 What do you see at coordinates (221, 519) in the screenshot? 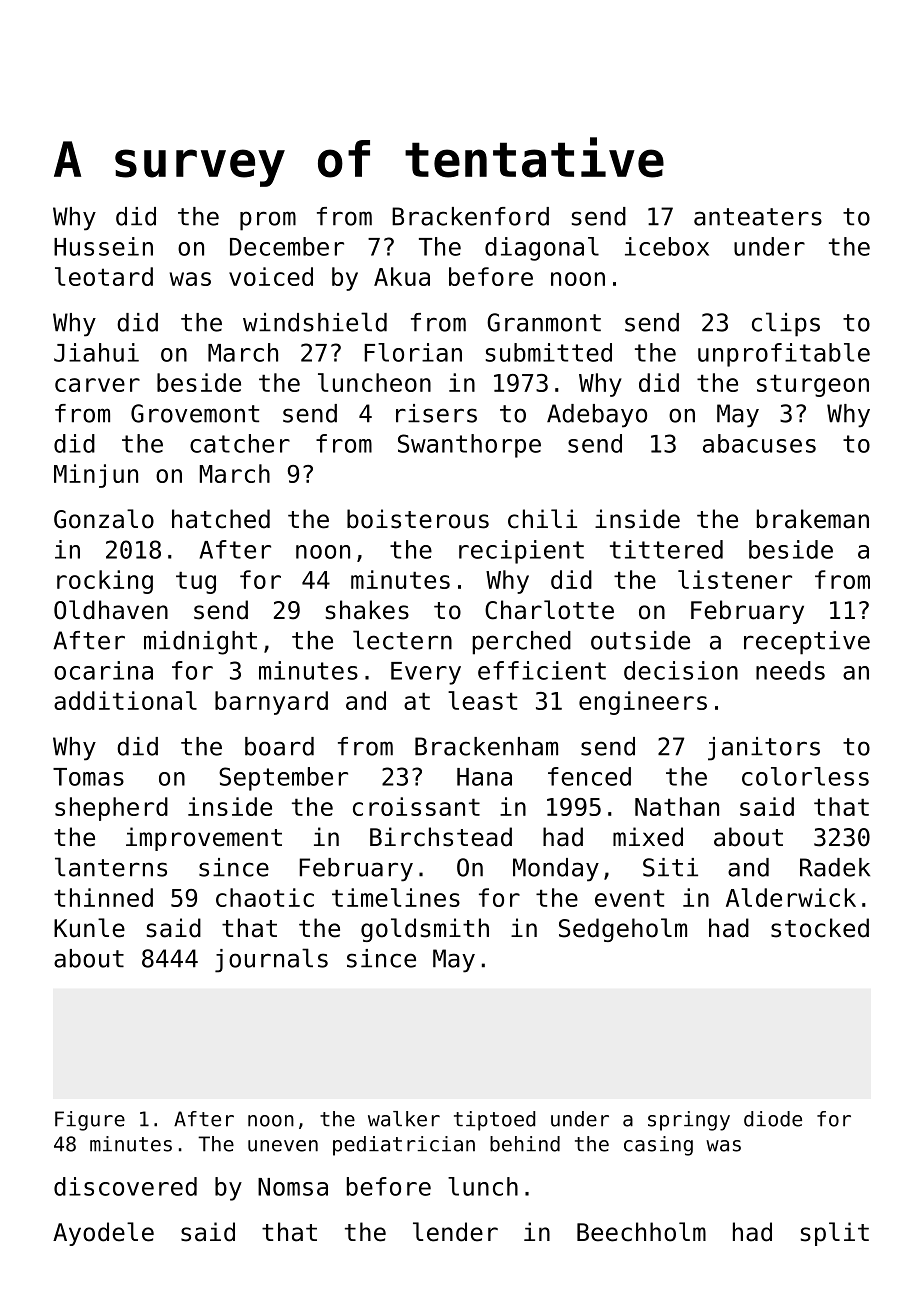
I see `hatched` at bounding box center [221, 519].
